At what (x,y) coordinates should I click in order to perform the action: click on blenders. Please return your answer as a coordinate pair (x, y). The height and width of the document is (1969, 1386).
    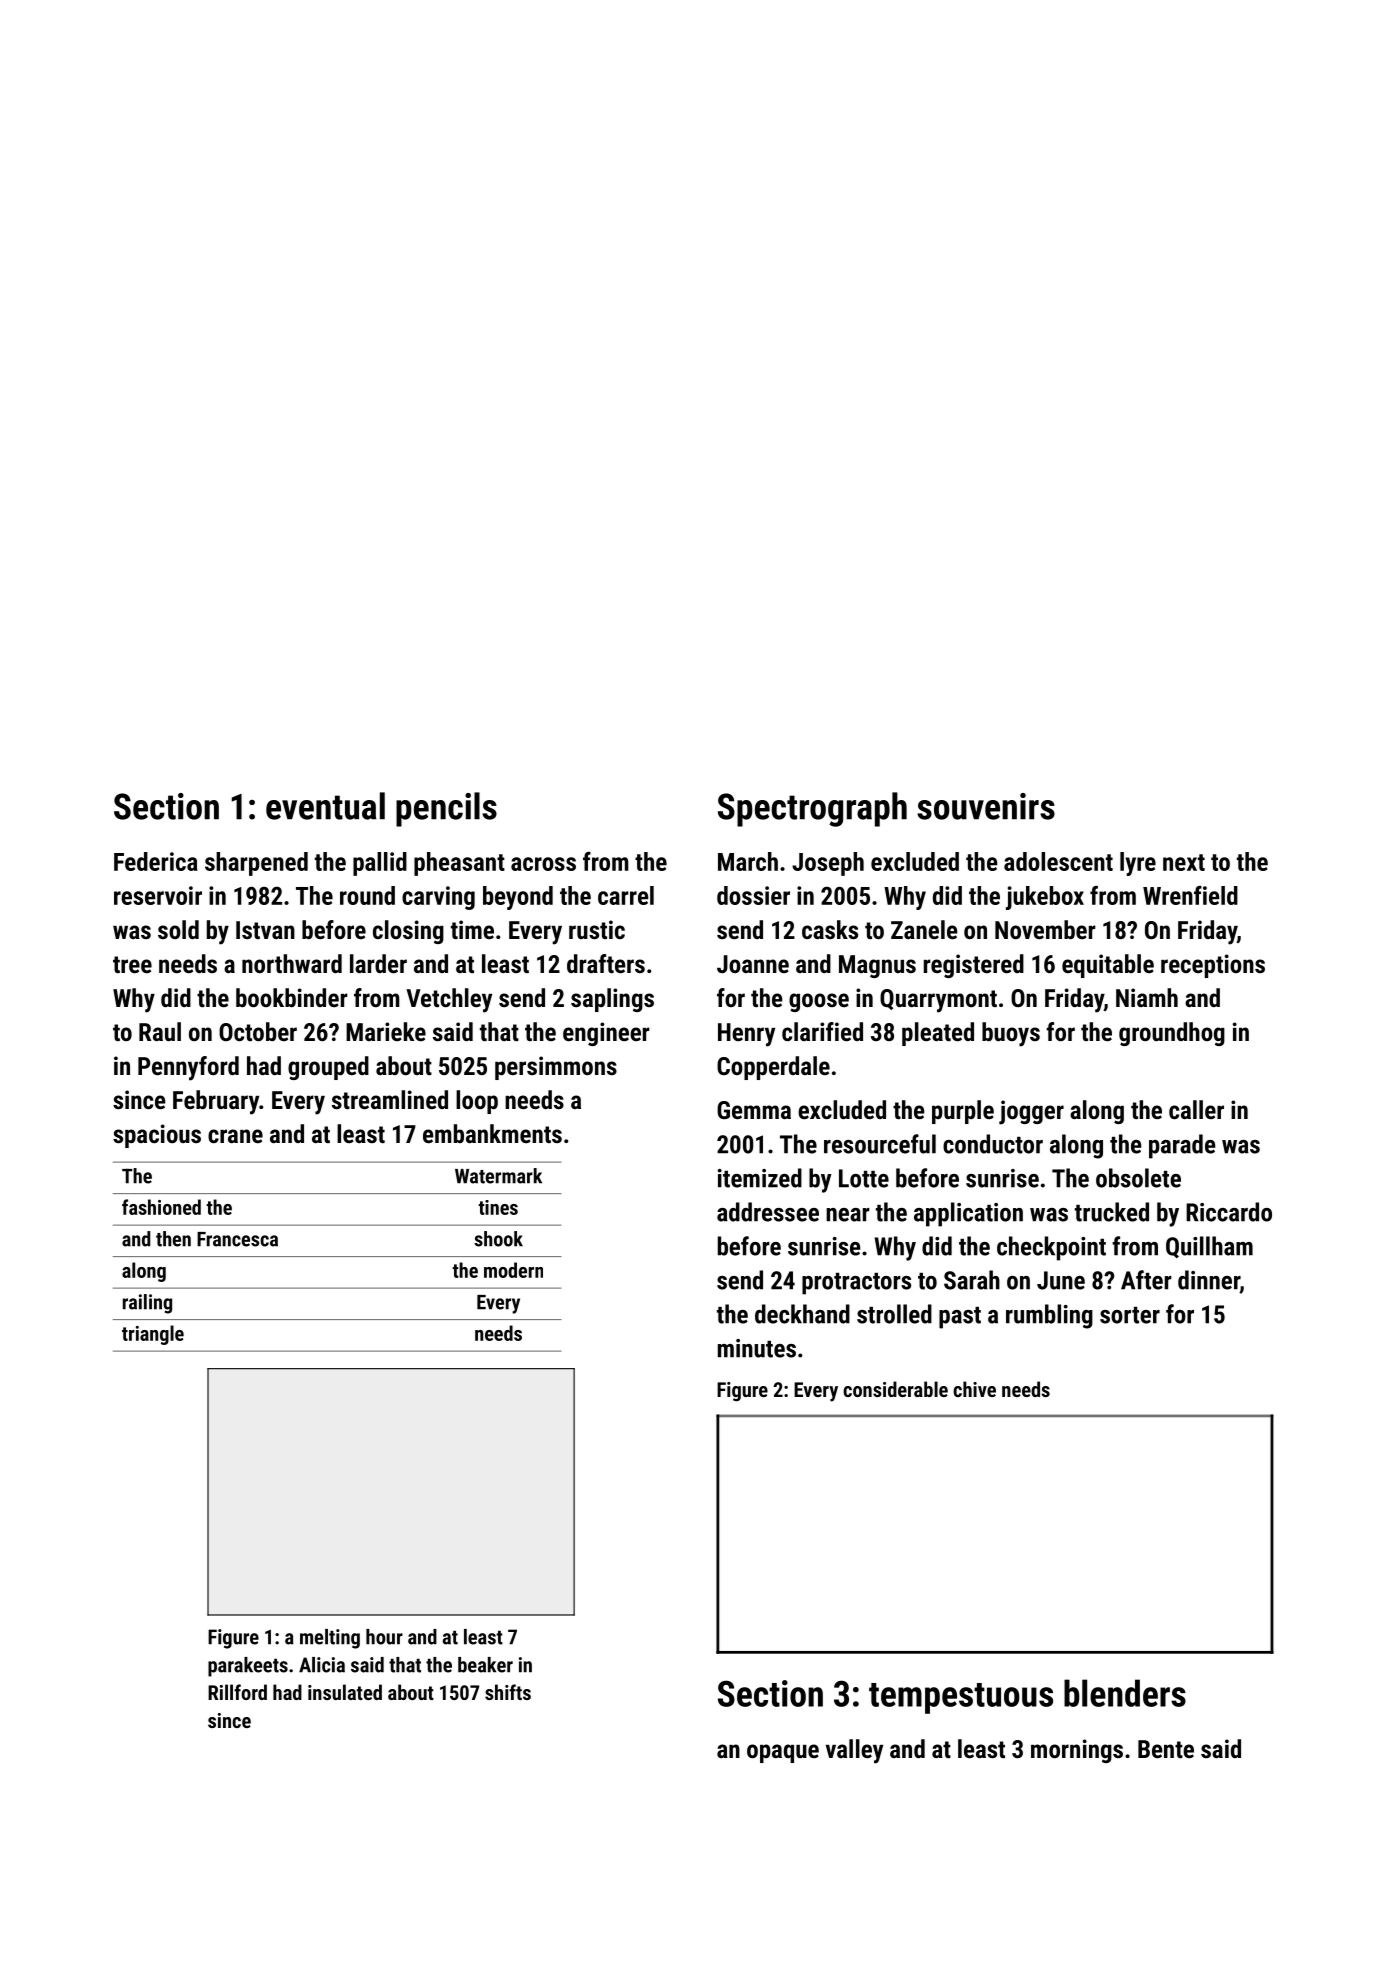
    Looking at the image, I should click on (1125, 1693).
